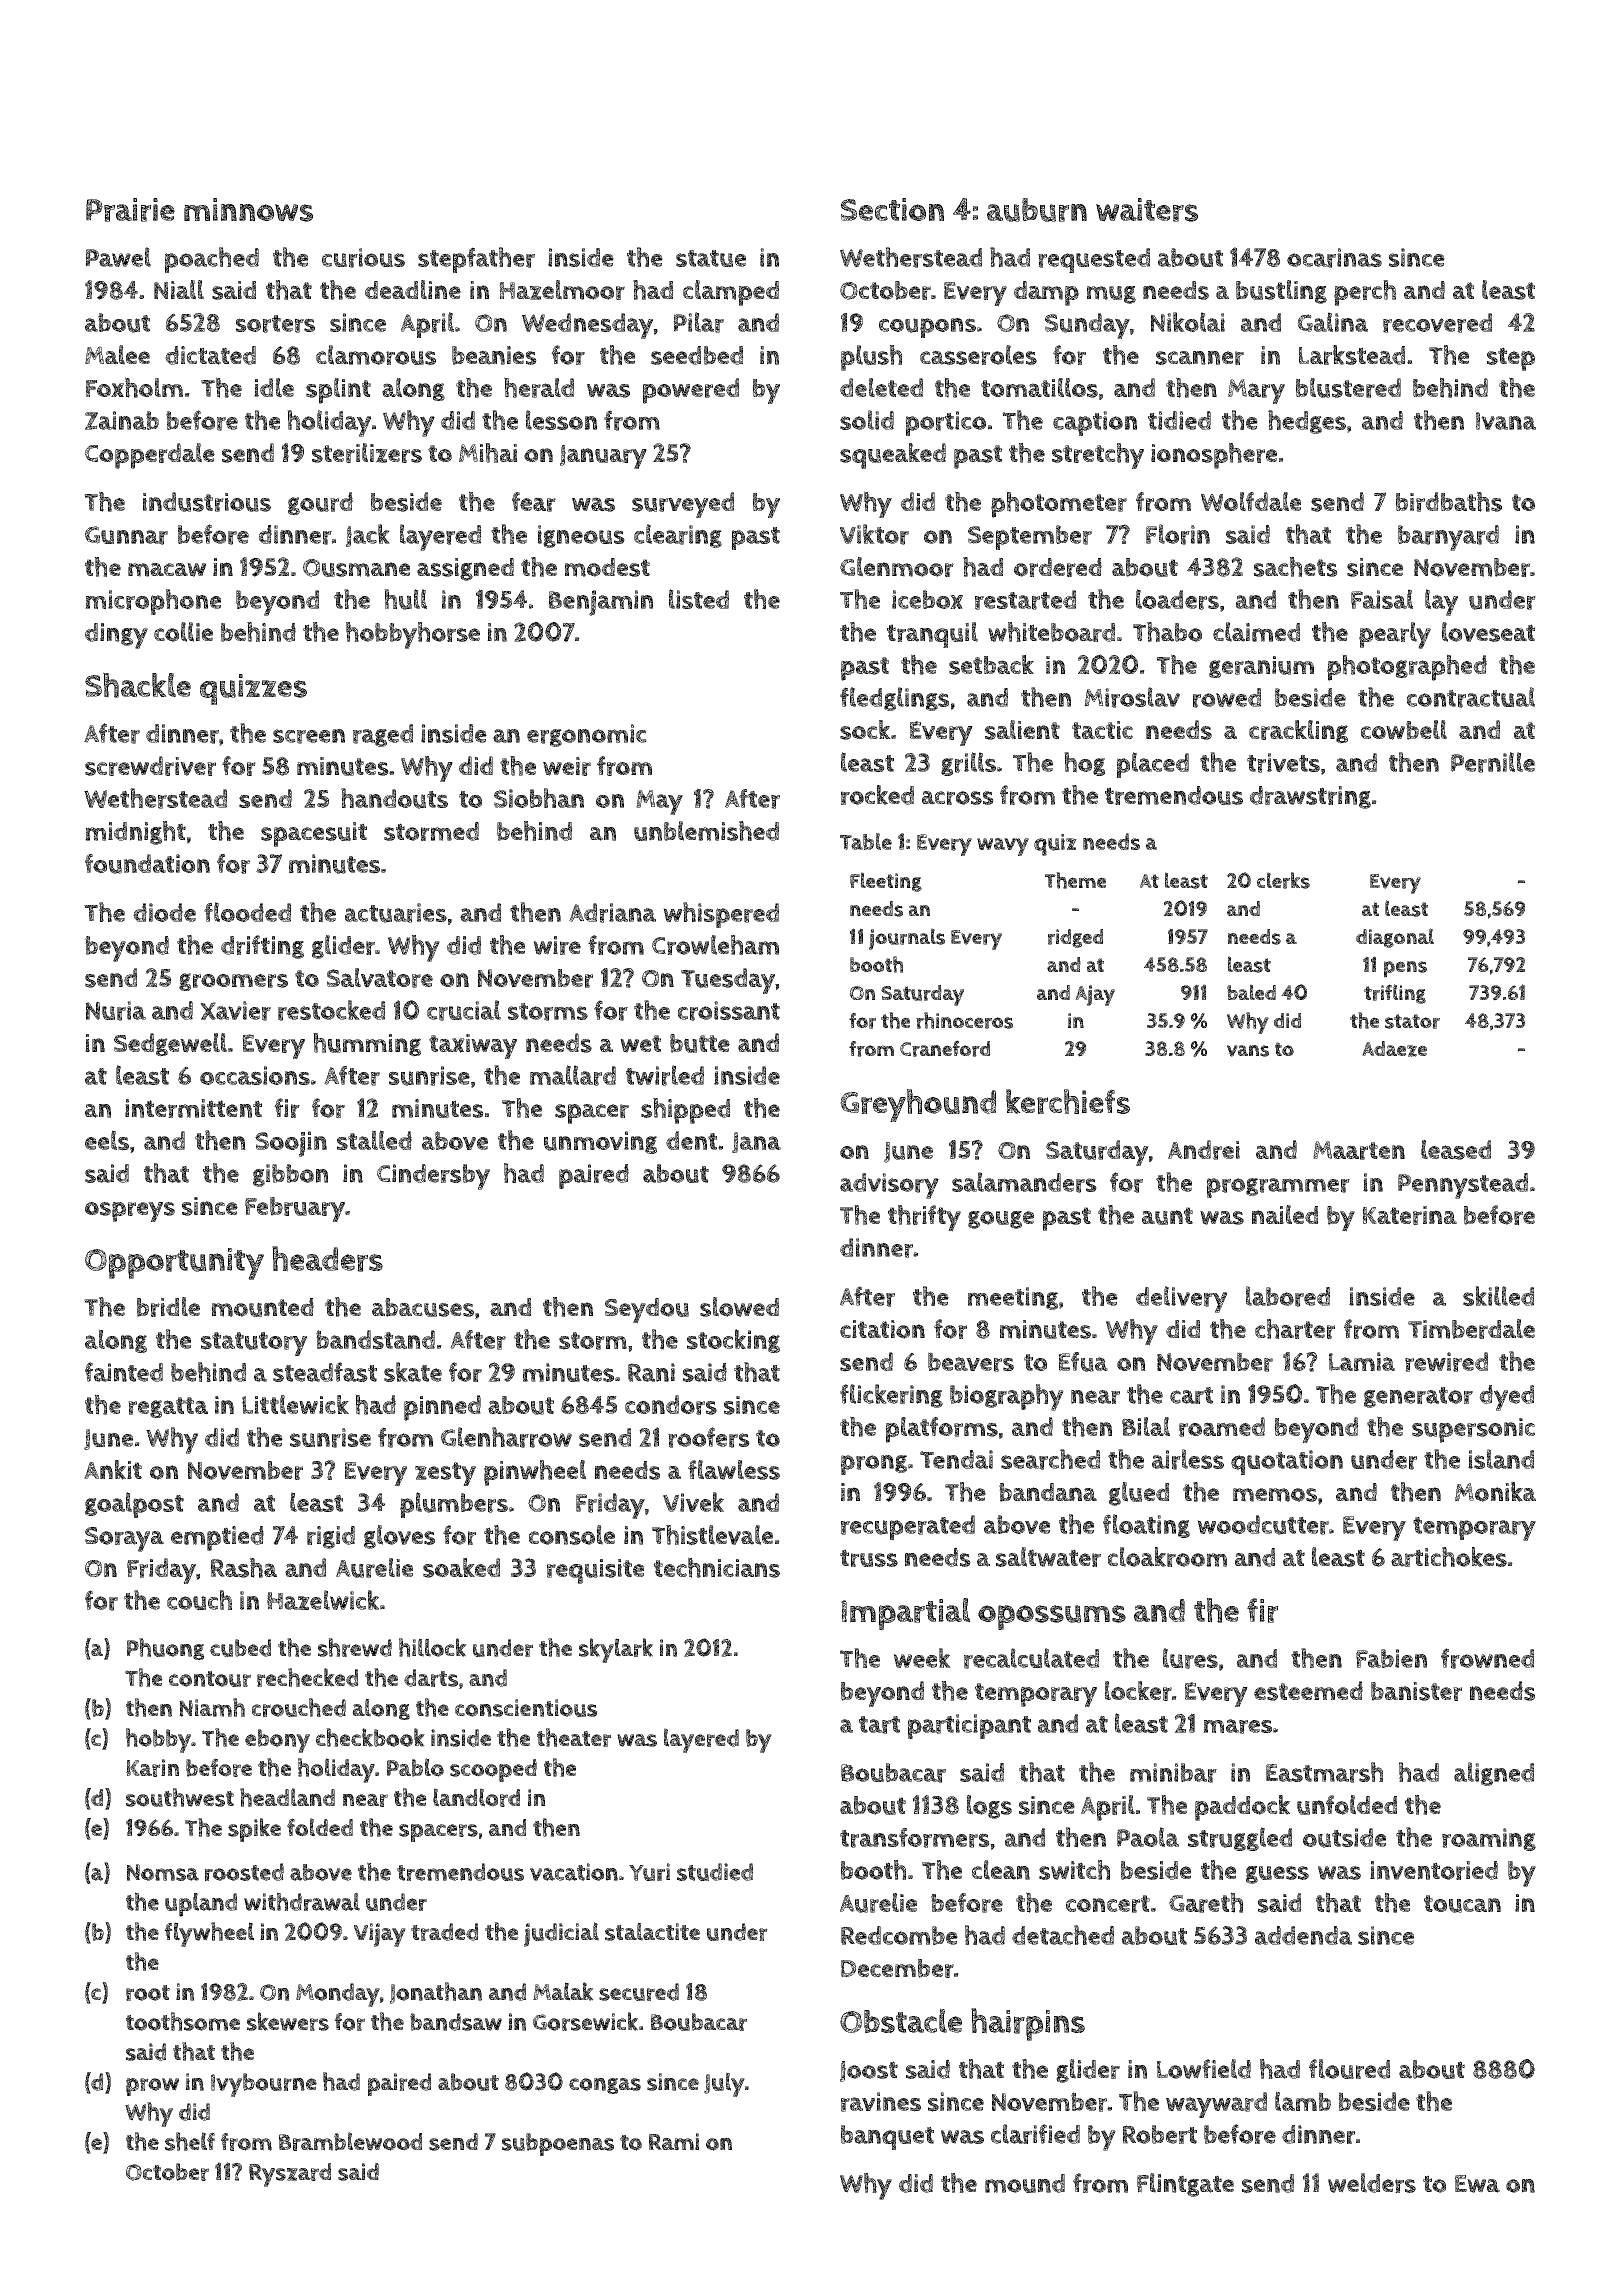 This screenshot has width=1620, height=2292. Describe the element at coordinates (1173, 1773) in the screenshot. I see `minibar` at that location.
